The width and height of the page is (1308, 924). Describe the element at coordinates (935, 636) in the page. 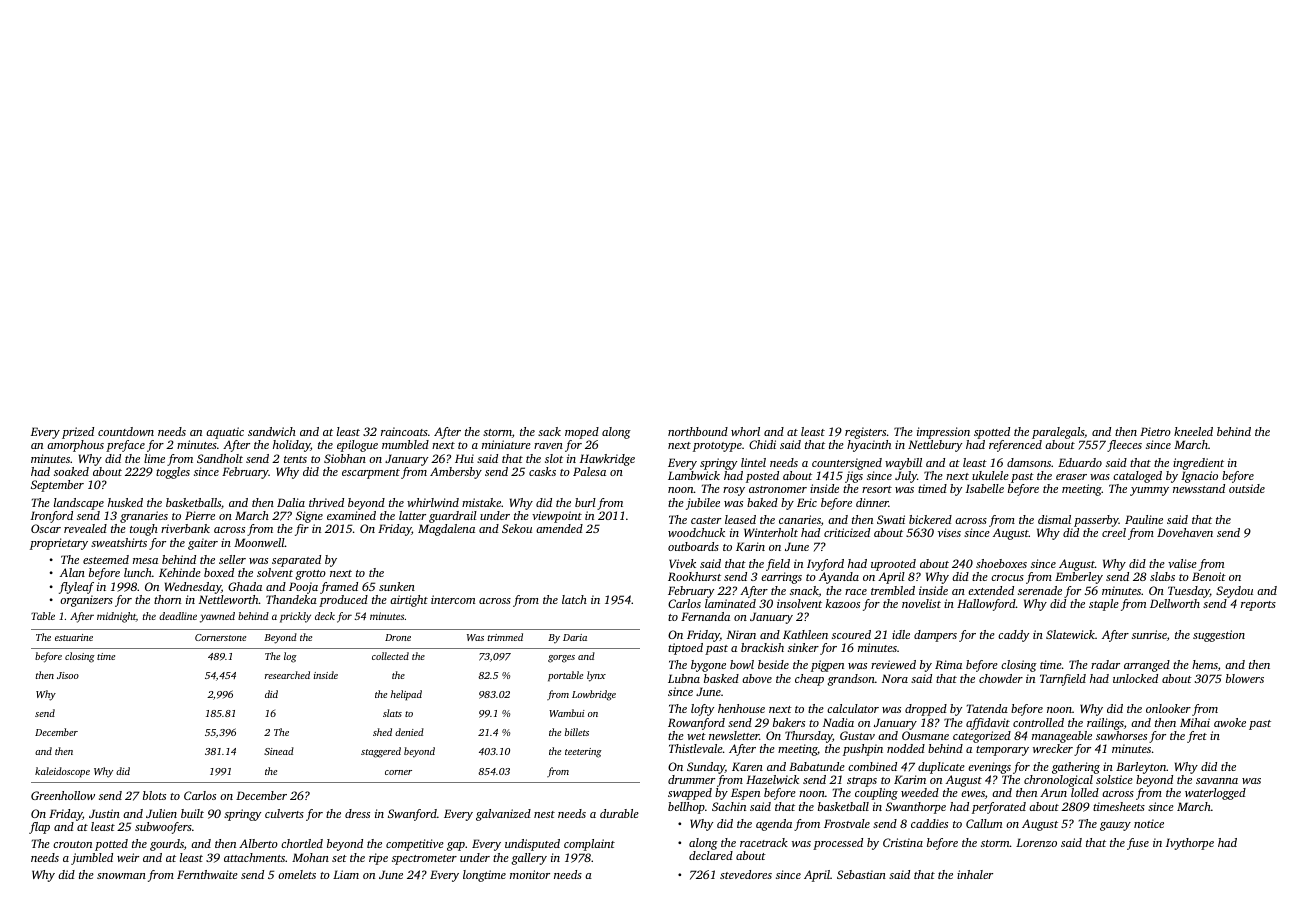

I see `dampers` at that location.
